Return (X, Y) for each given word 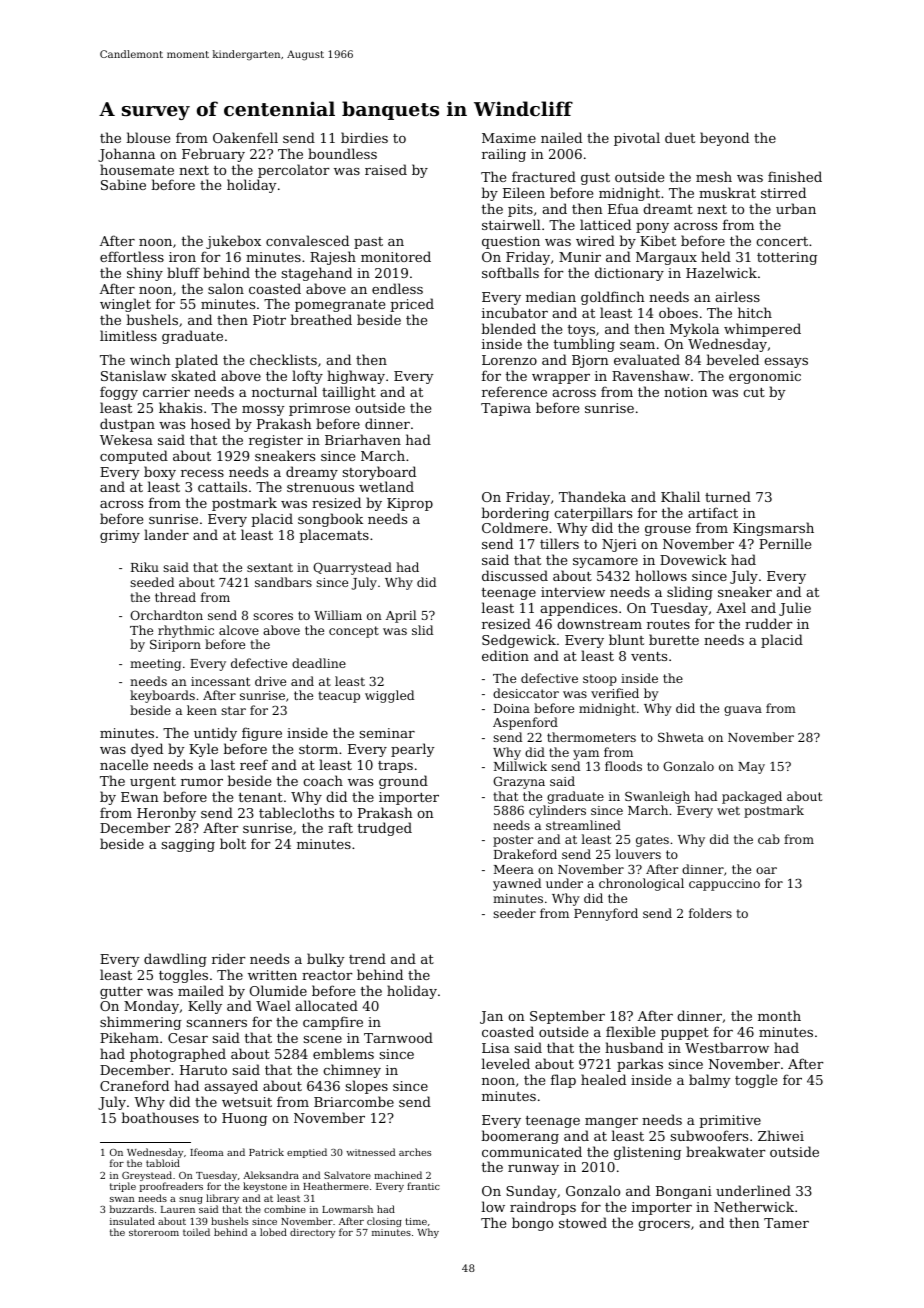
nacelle (124, 764)
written (272, 975)
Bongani (684, 1192)
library (222, 1199)
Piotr (269, 320)
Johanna (126, 155)
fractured (544, 176)
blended (508, 328)
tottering (787, 258)
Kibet (658, 240)
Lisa (496, 1048)
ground (403, 782)
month (779, 1015)
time (416, 1221)
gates (652, 841)
